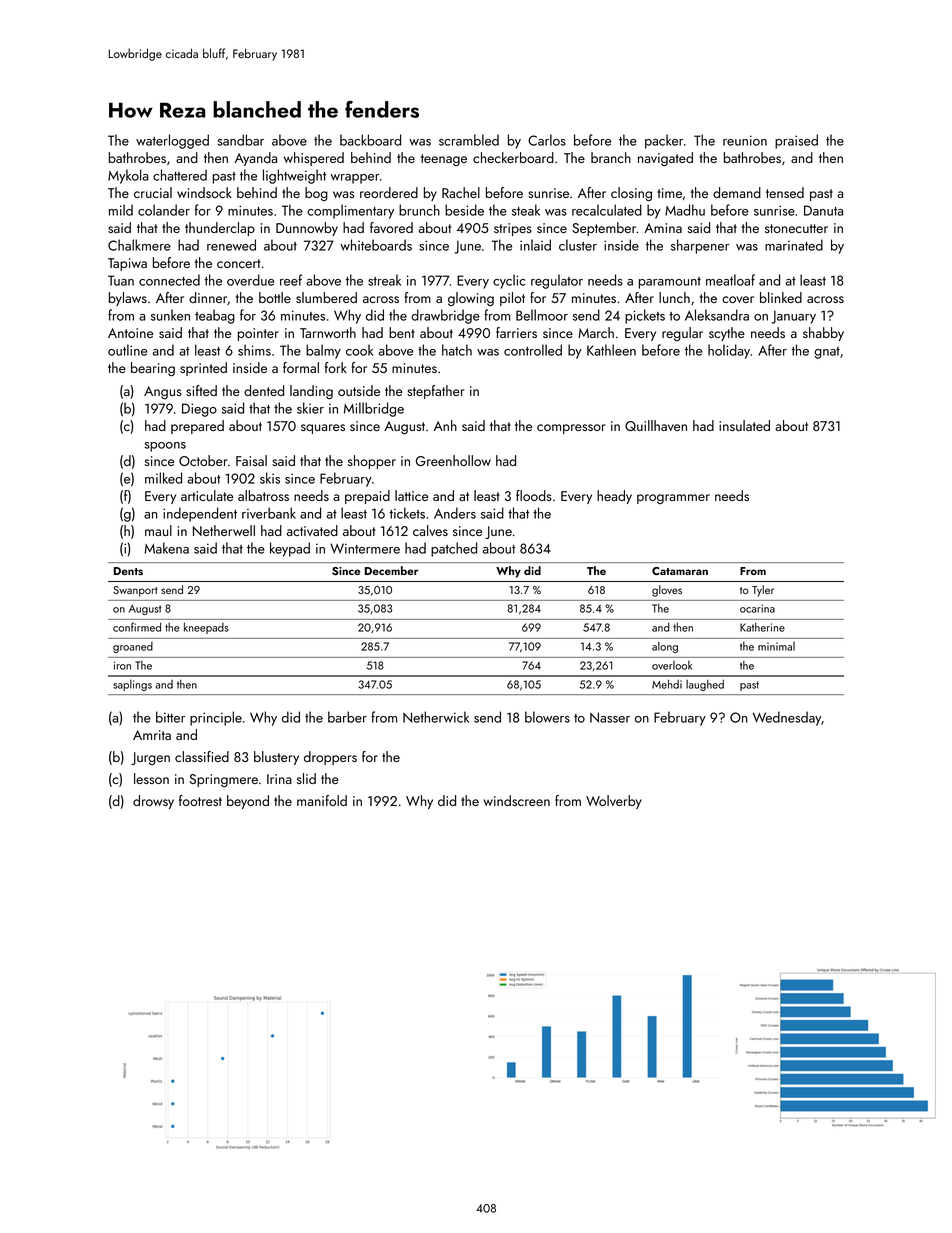  What do you see at coordinates (757, 608) in the document?
I see `ocarina` at bounding box center [757, 608].
